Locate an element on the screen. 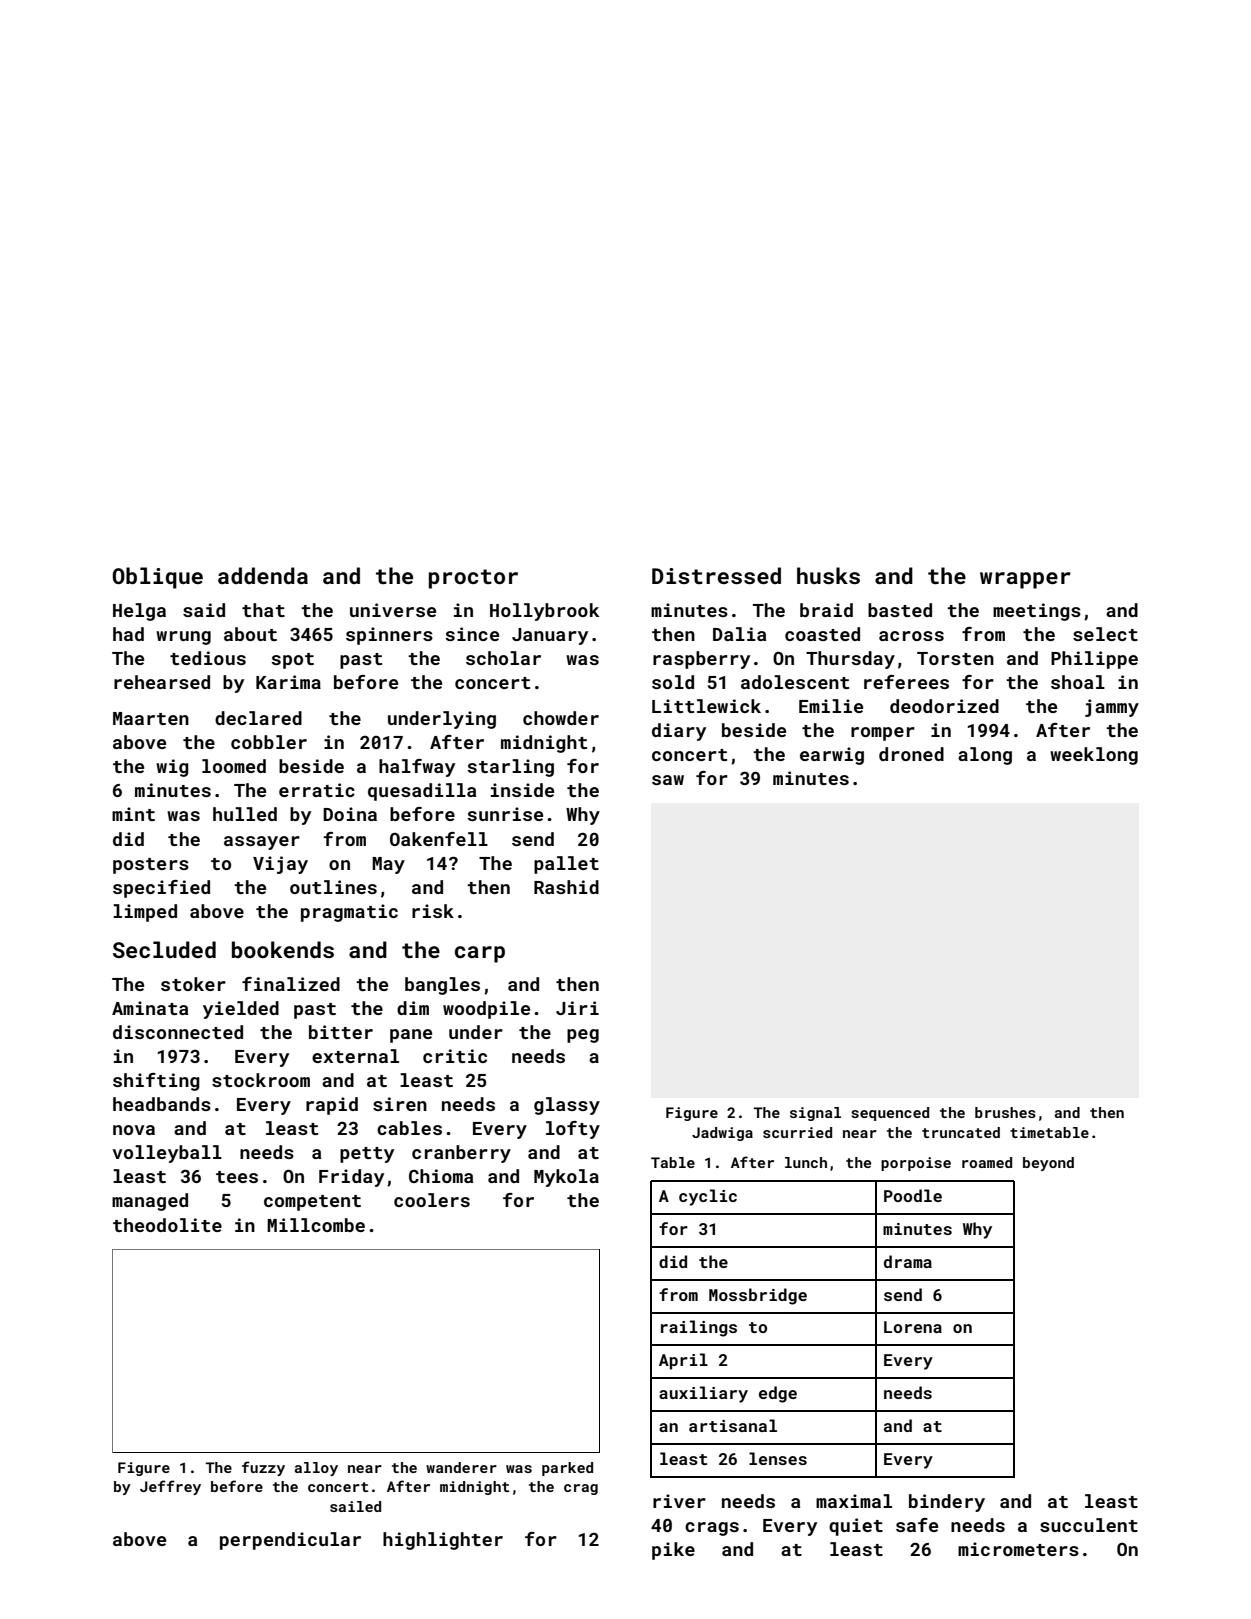 The height and width of the screenshot is (1619, 1251). Poodle is located at coordinates (913, 1195).
